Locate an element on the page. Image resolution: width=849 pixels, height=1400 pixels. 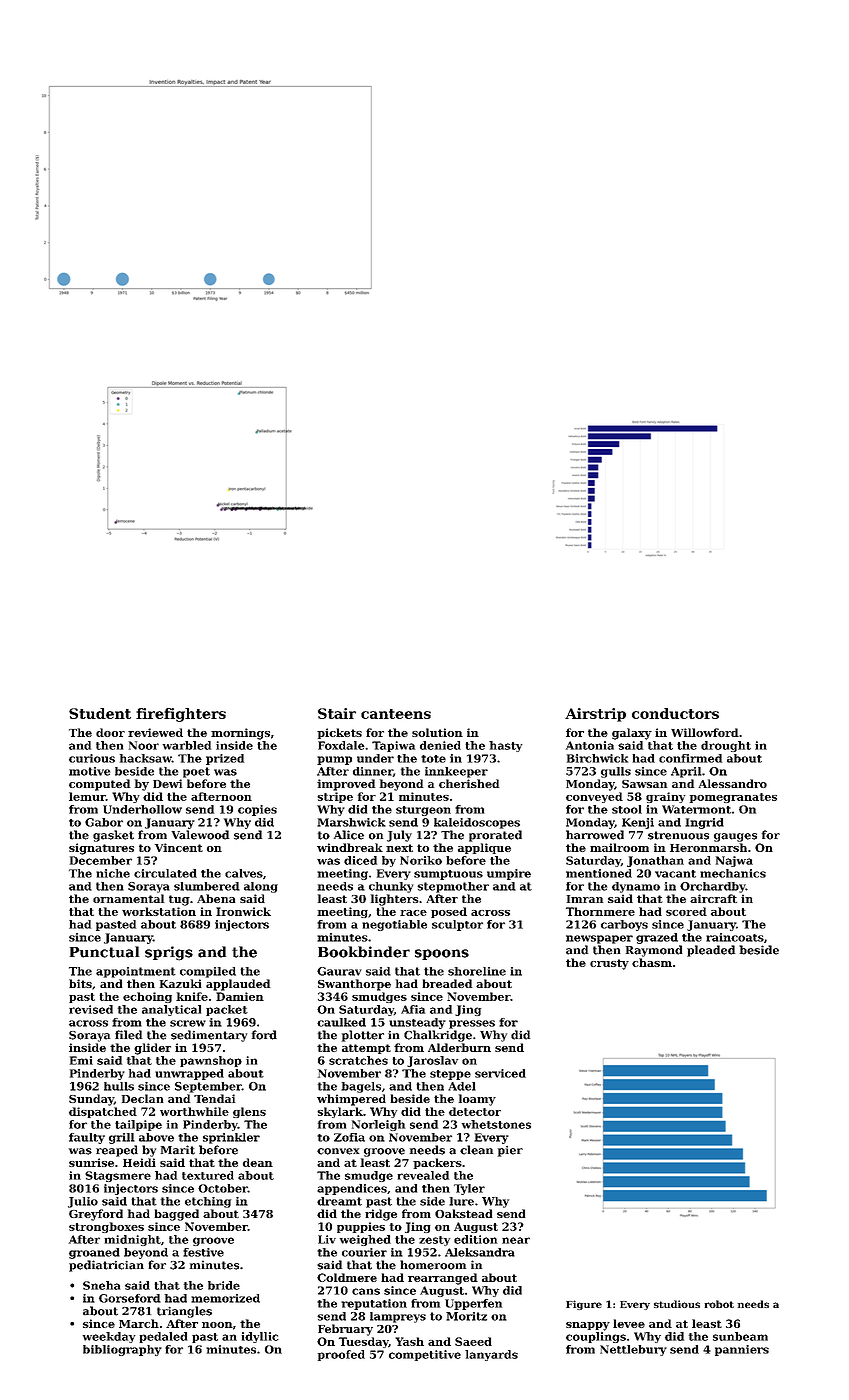
whetstones is located at coordinates (496, 1124).
